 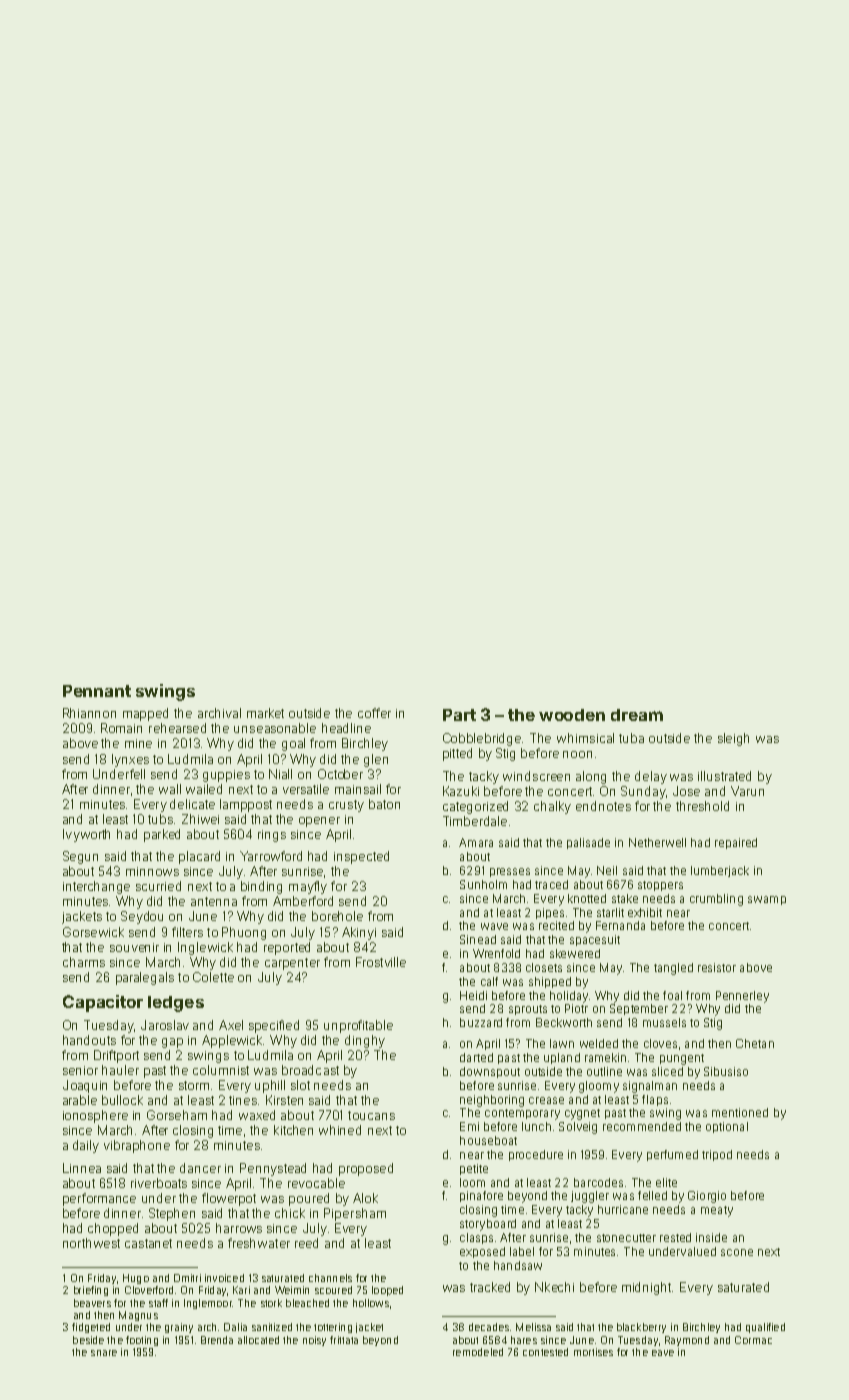 What do you see at coordinates (359, 933) in the screenshot?
I see `Akinyi` at bounding box center [359, 933].
